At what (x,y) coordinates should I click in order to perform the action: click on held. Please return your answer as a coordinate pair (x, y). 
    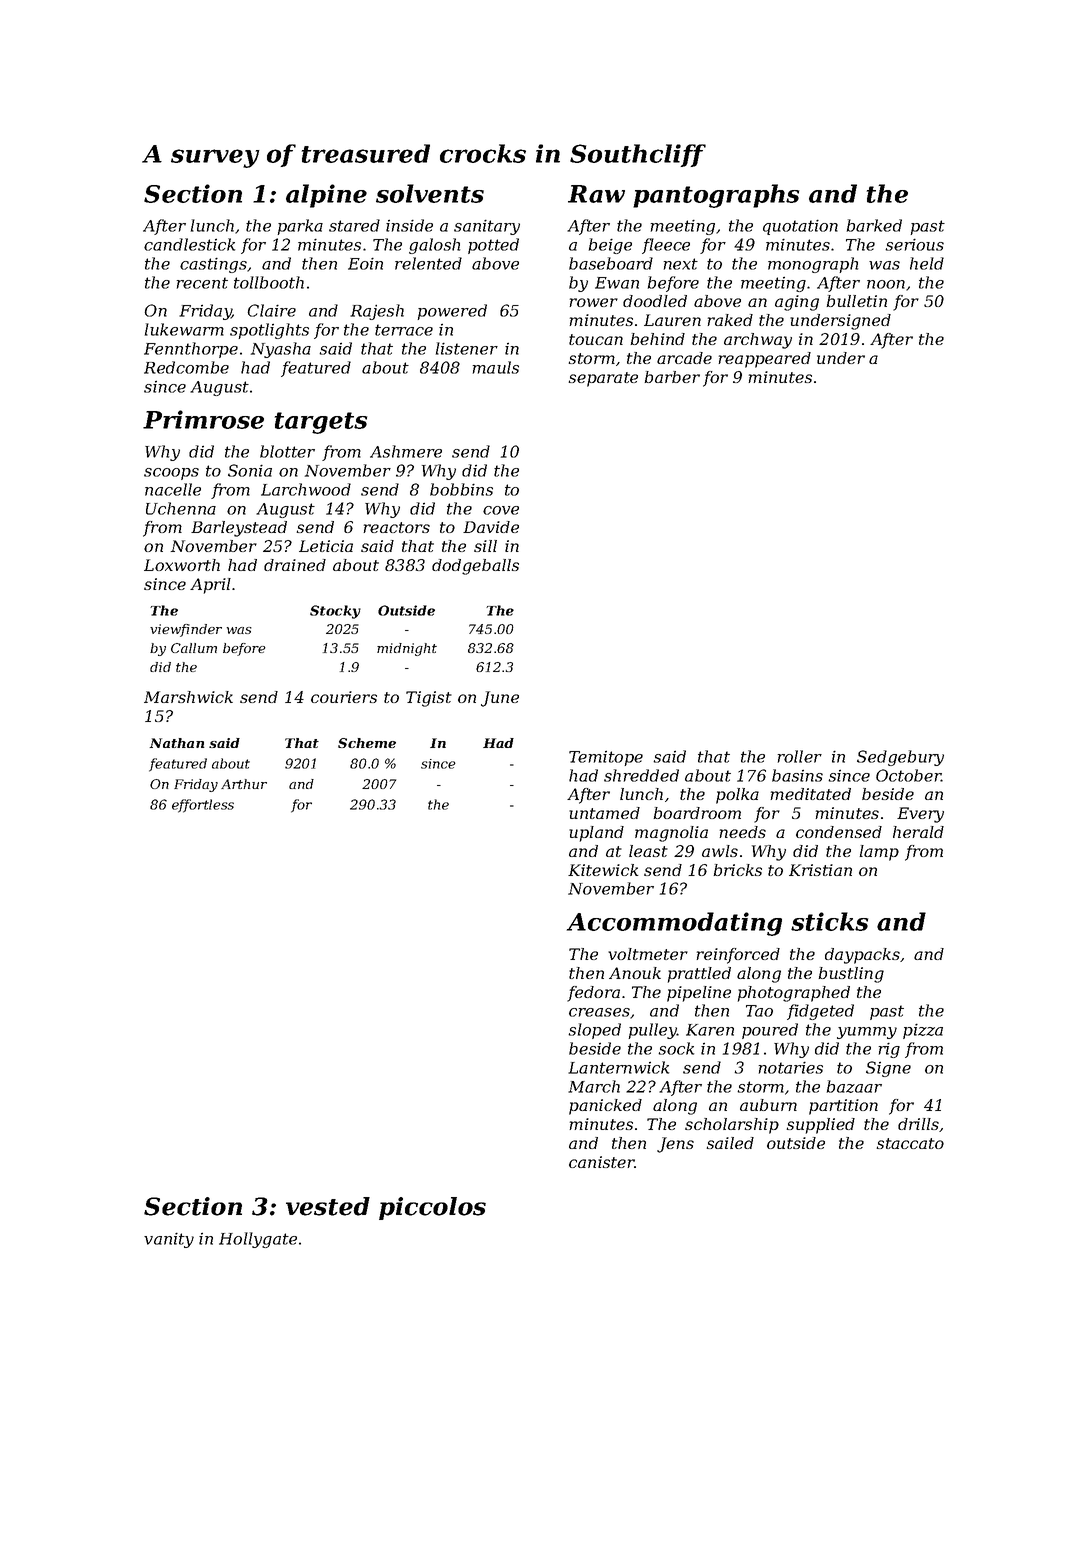
    Looking at the image, I should click on (927, 263).
